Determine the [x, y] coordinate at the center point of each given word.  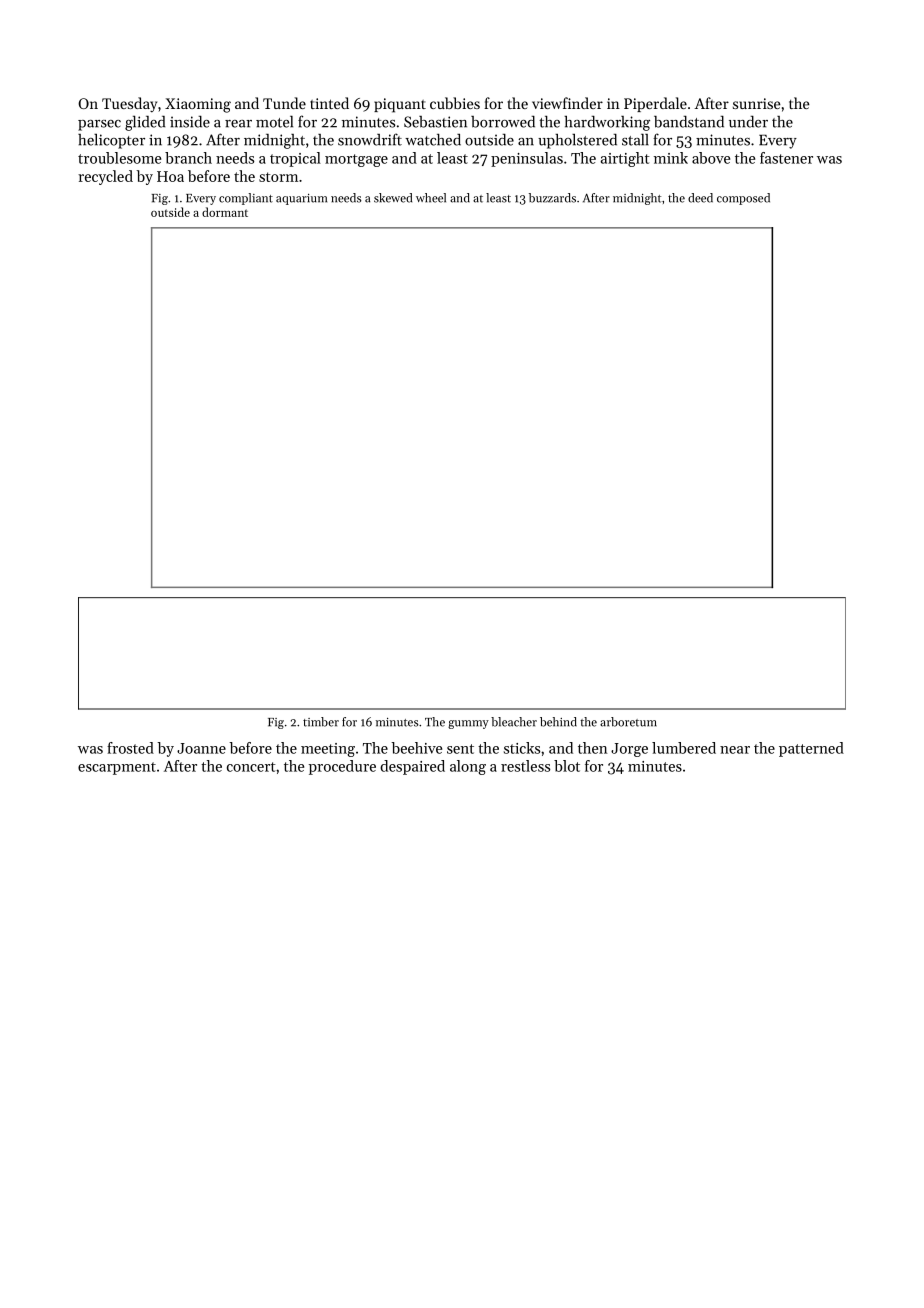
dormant [225, 212]
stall [635, 139]
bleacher [514, 722]
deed [700, 198]
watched [433, 139]
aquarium [301, 199]
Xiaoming [198, 105]
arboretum [628, 722]
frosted [130, 748]
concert [251, 767]
